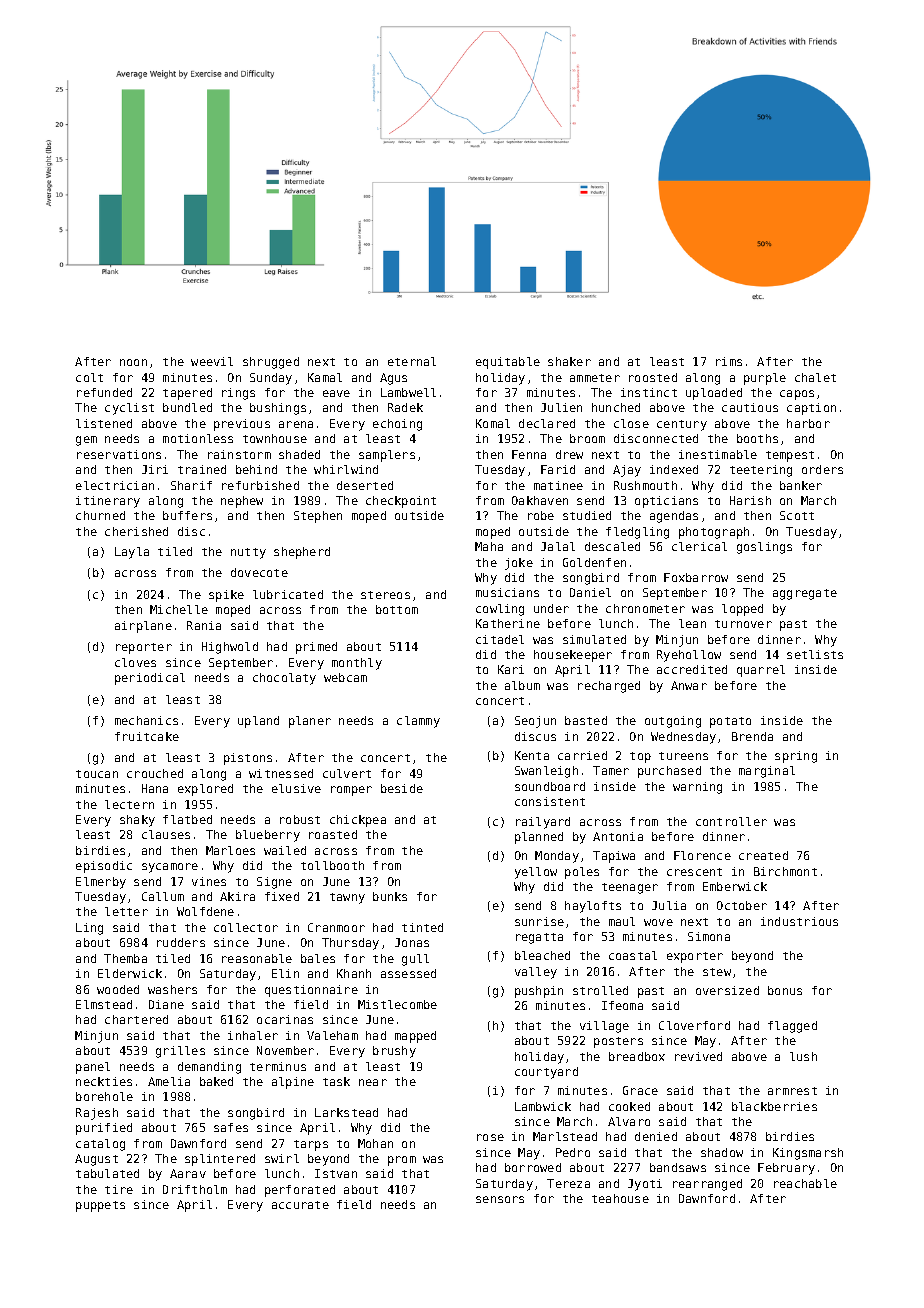  I want to click on stereos, so click(385, 595).
